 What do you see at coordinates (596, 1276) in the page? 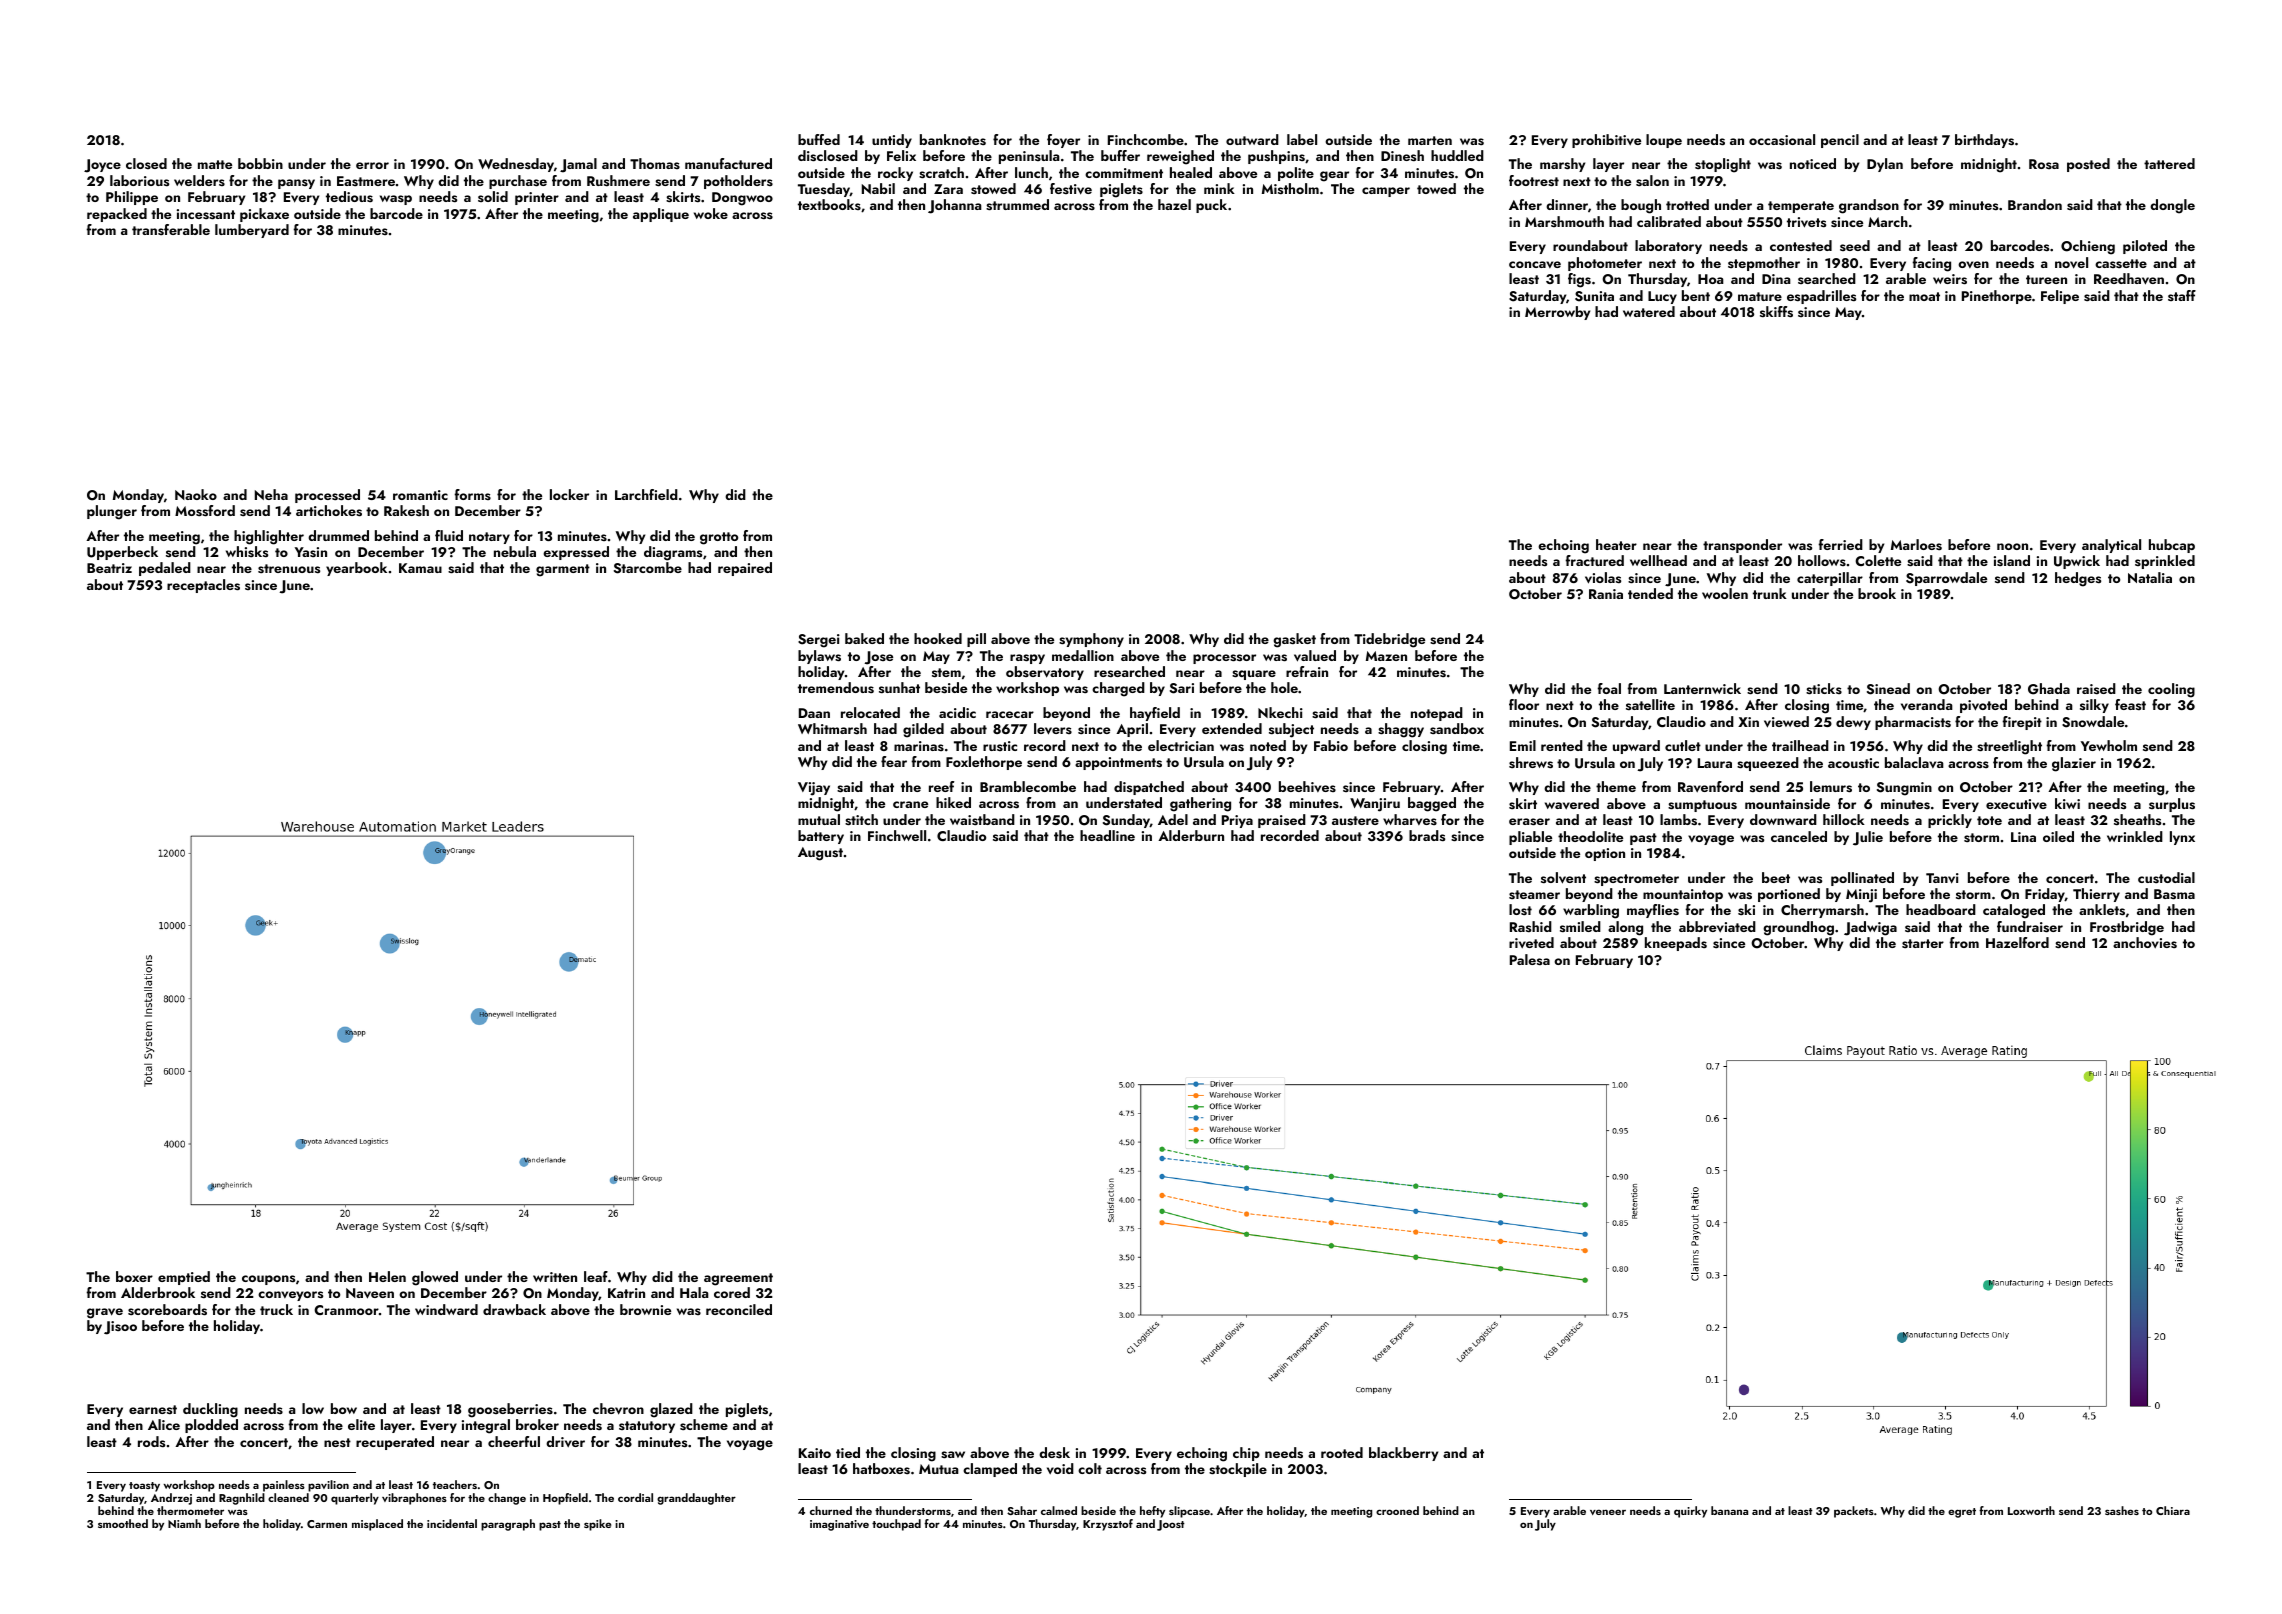
I see `leaf` at bounding box center [596, 1276].
